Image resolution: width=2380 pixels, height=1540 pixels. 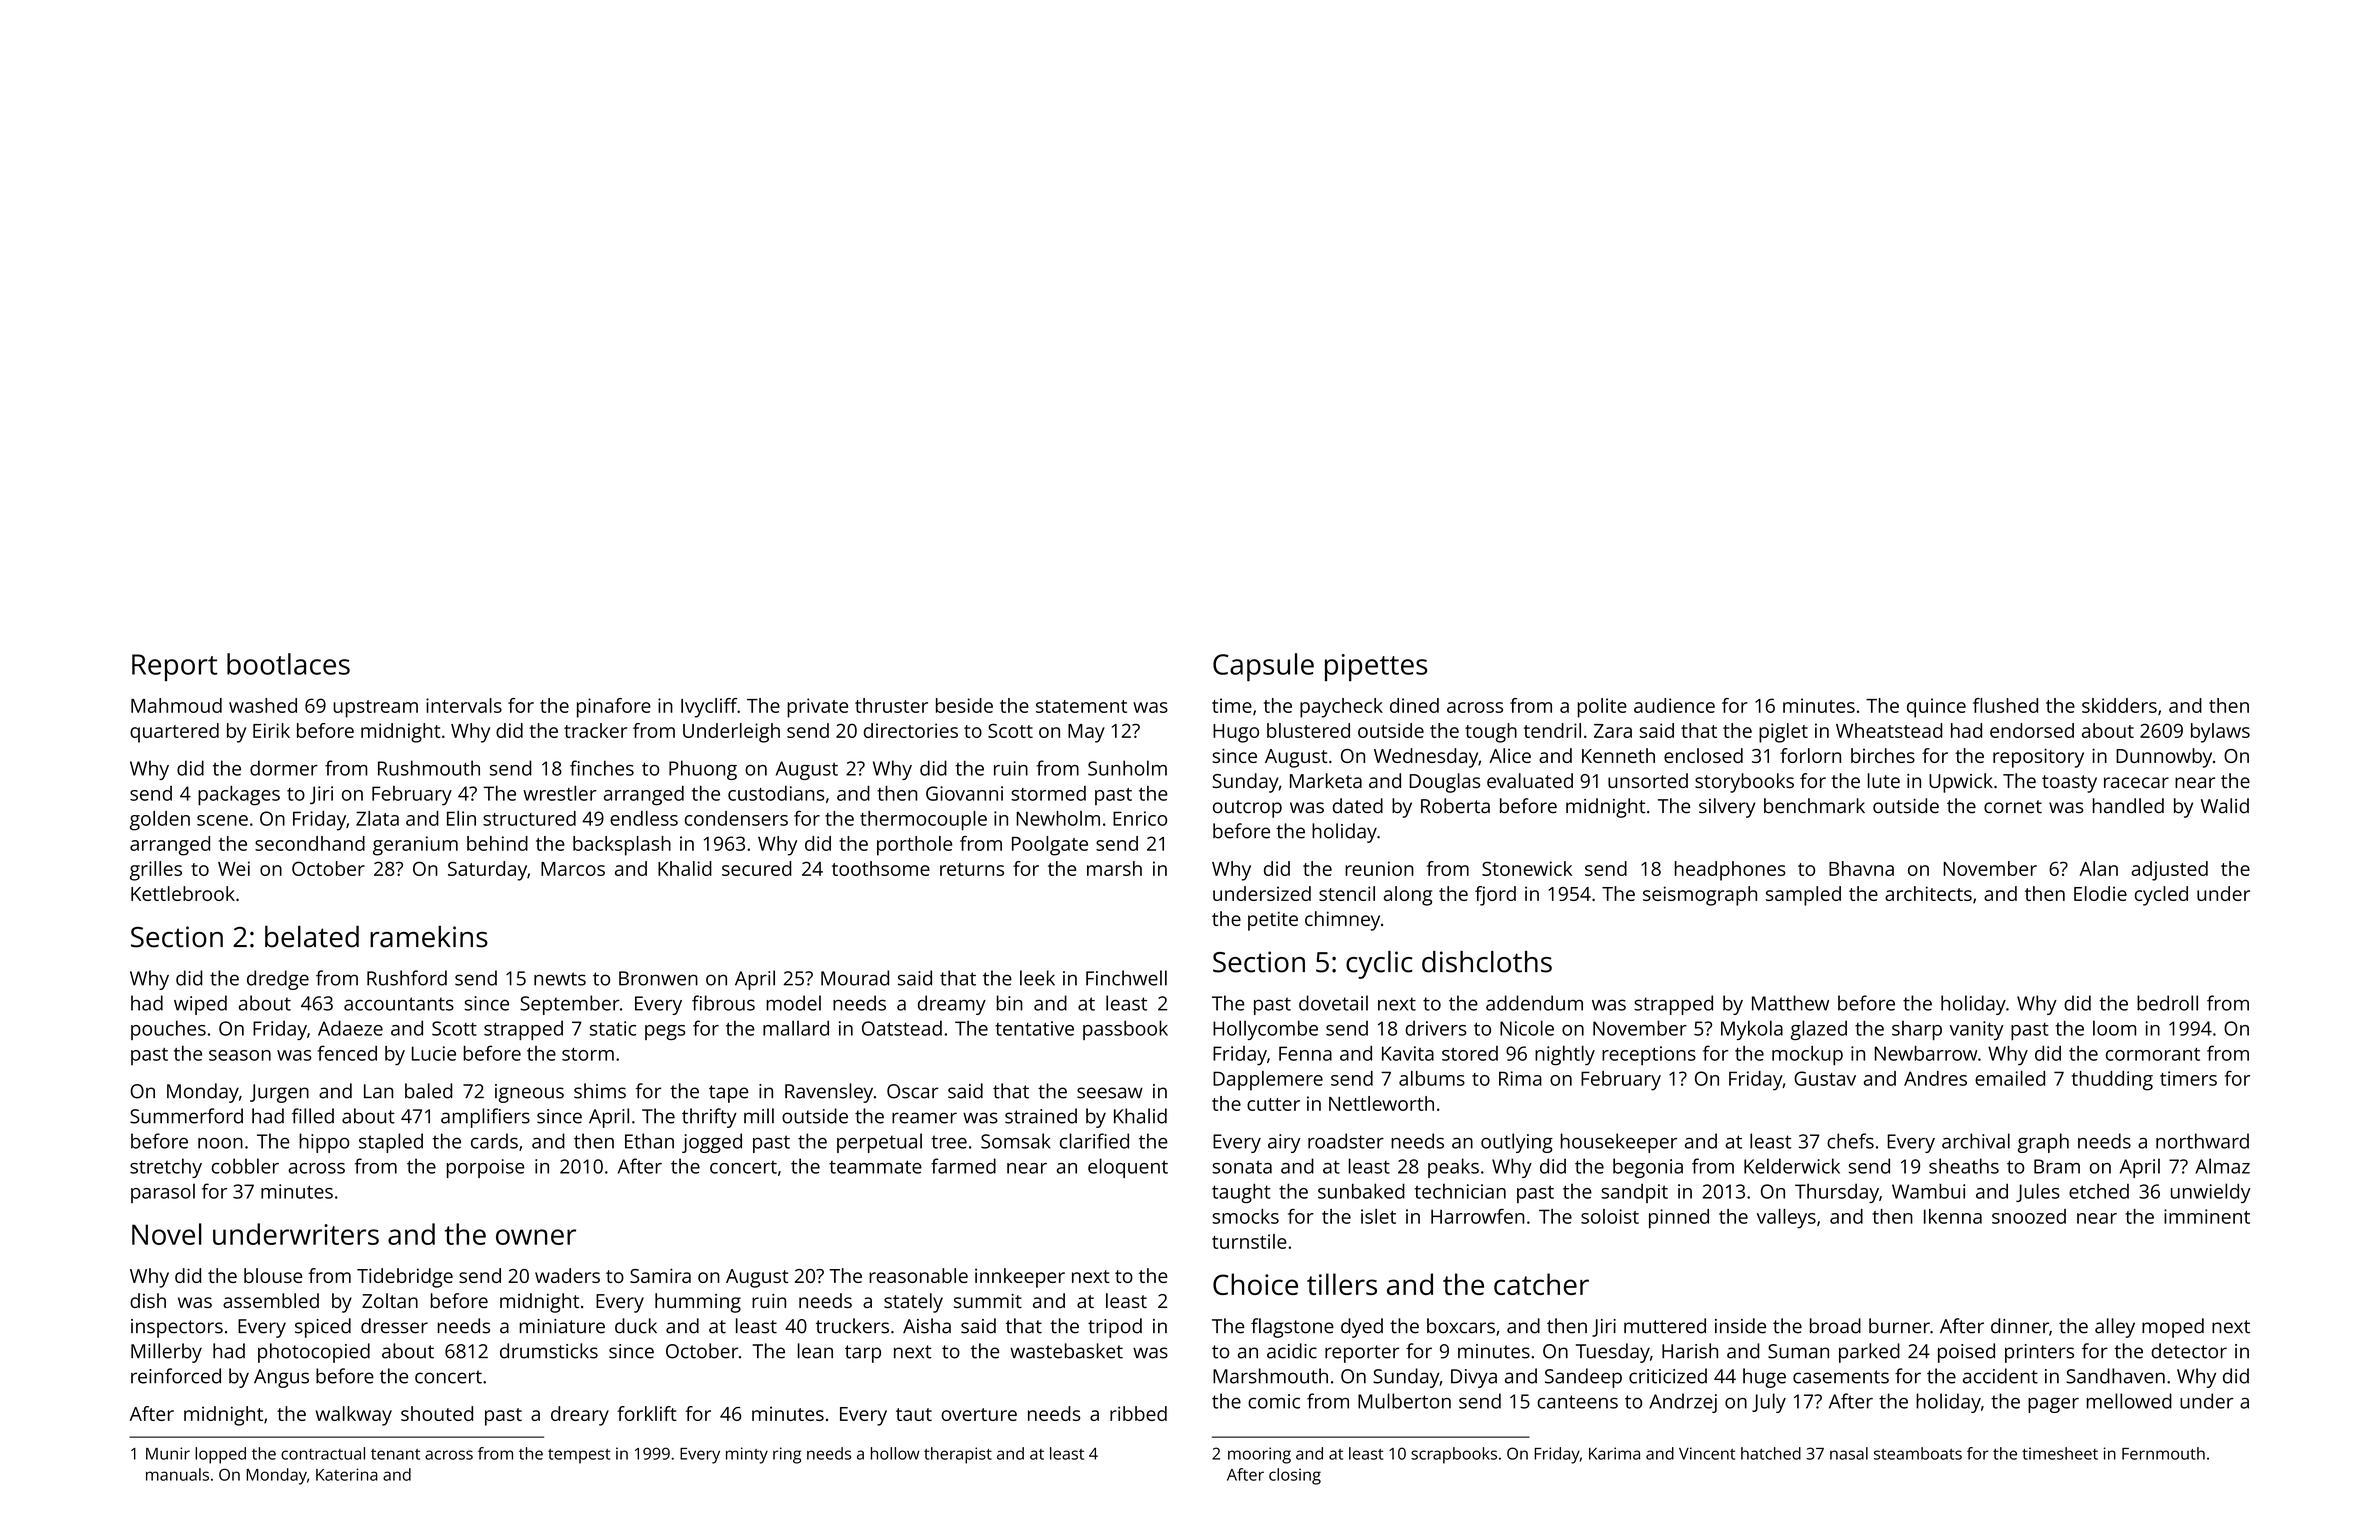 What do you see at coordinates (429, 768) in the screenshot?
I see `Rushmouth` at bounding box center [429, 768].
